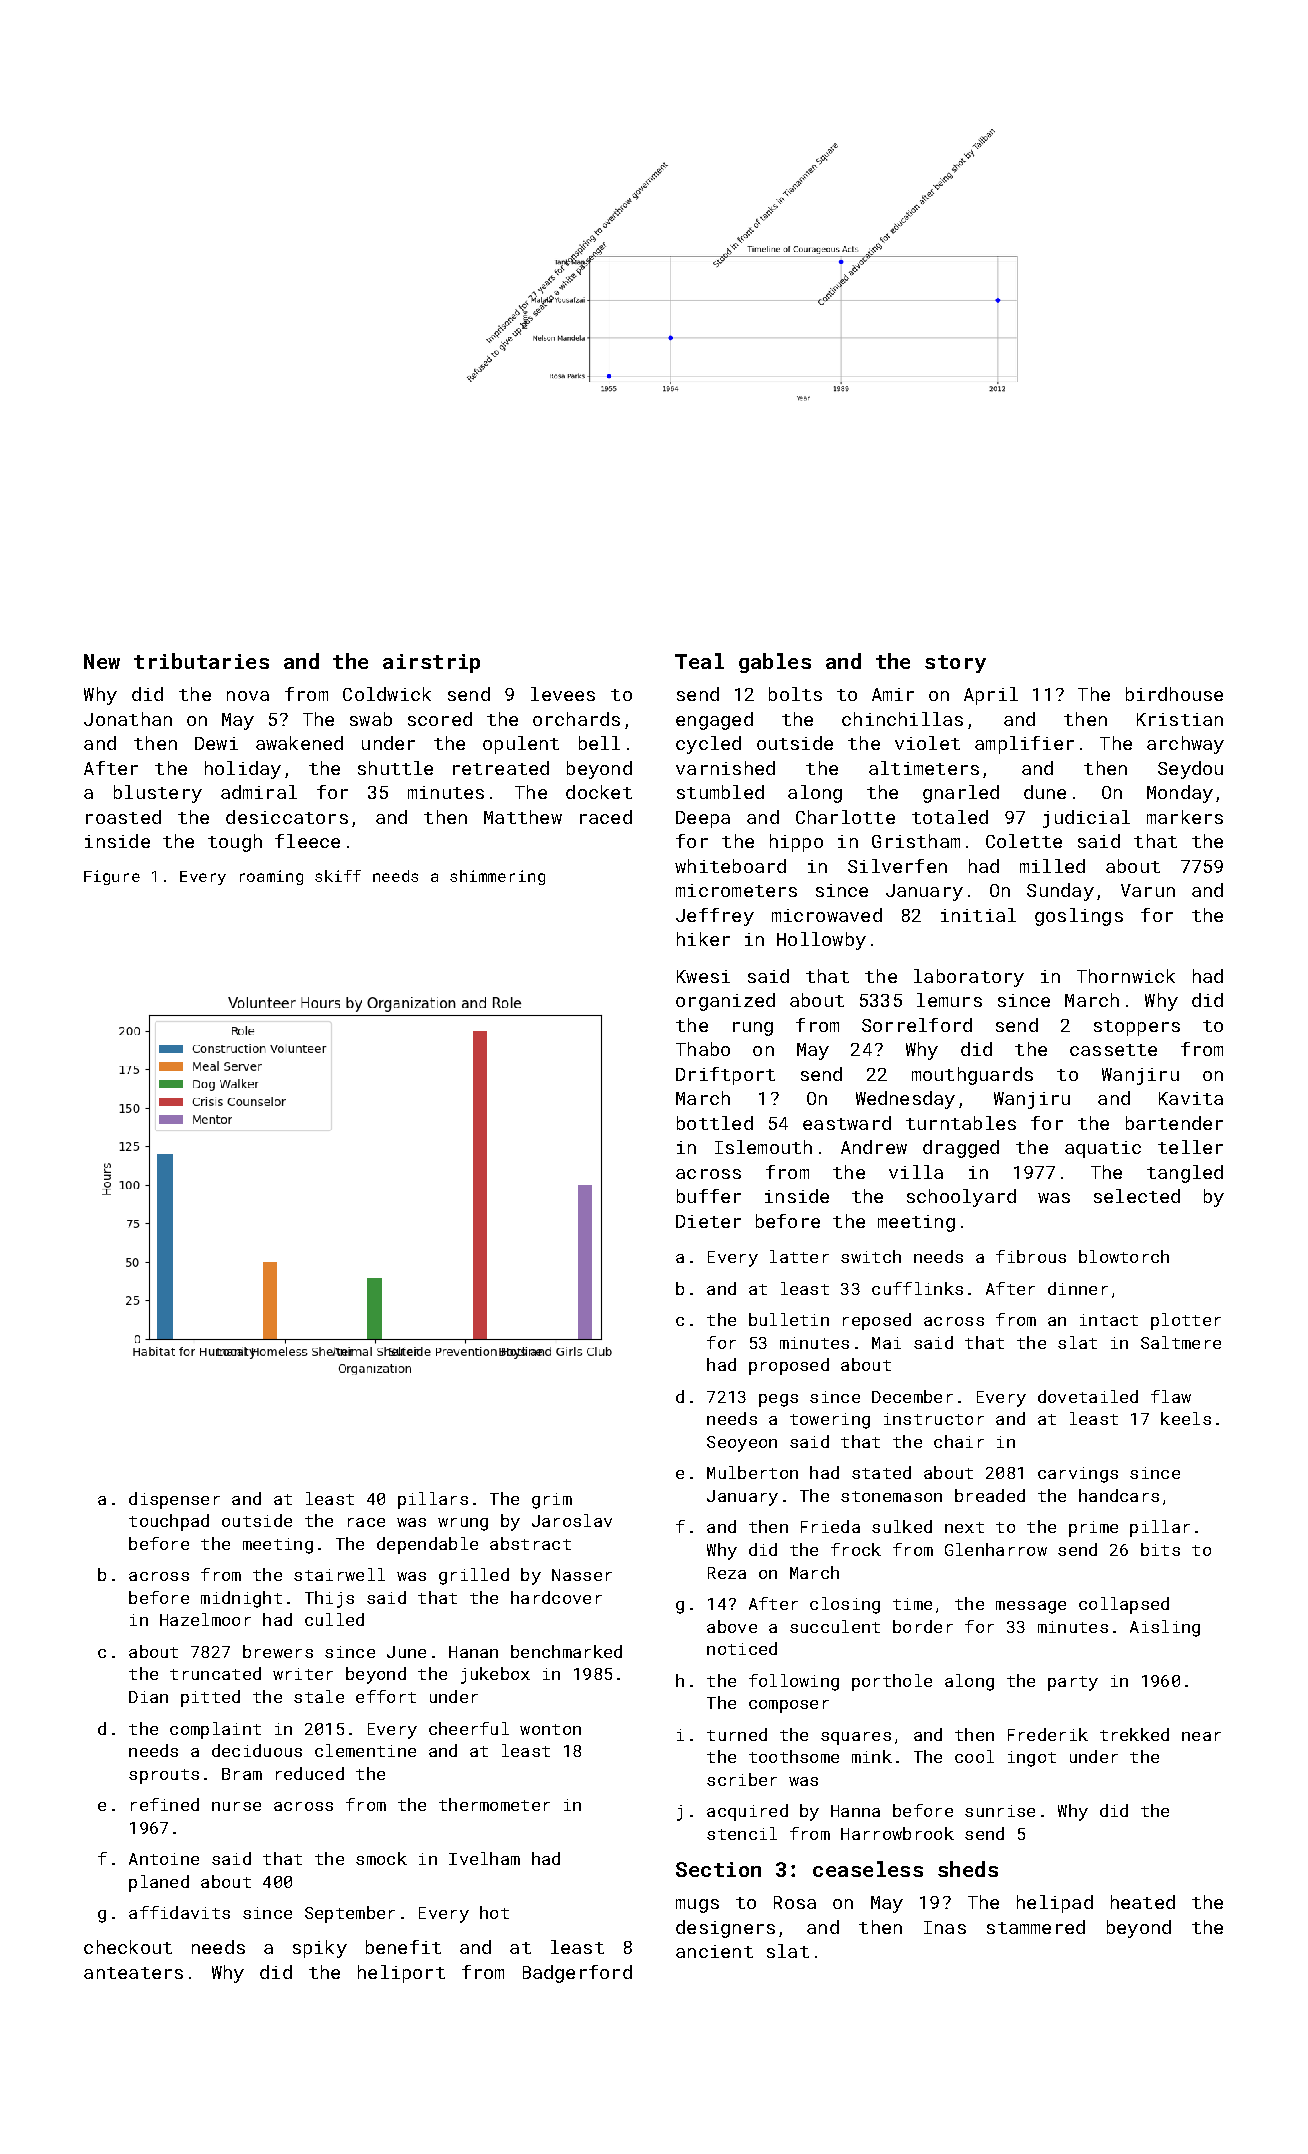  I want to click on dispenser, so click(174, 1500).
